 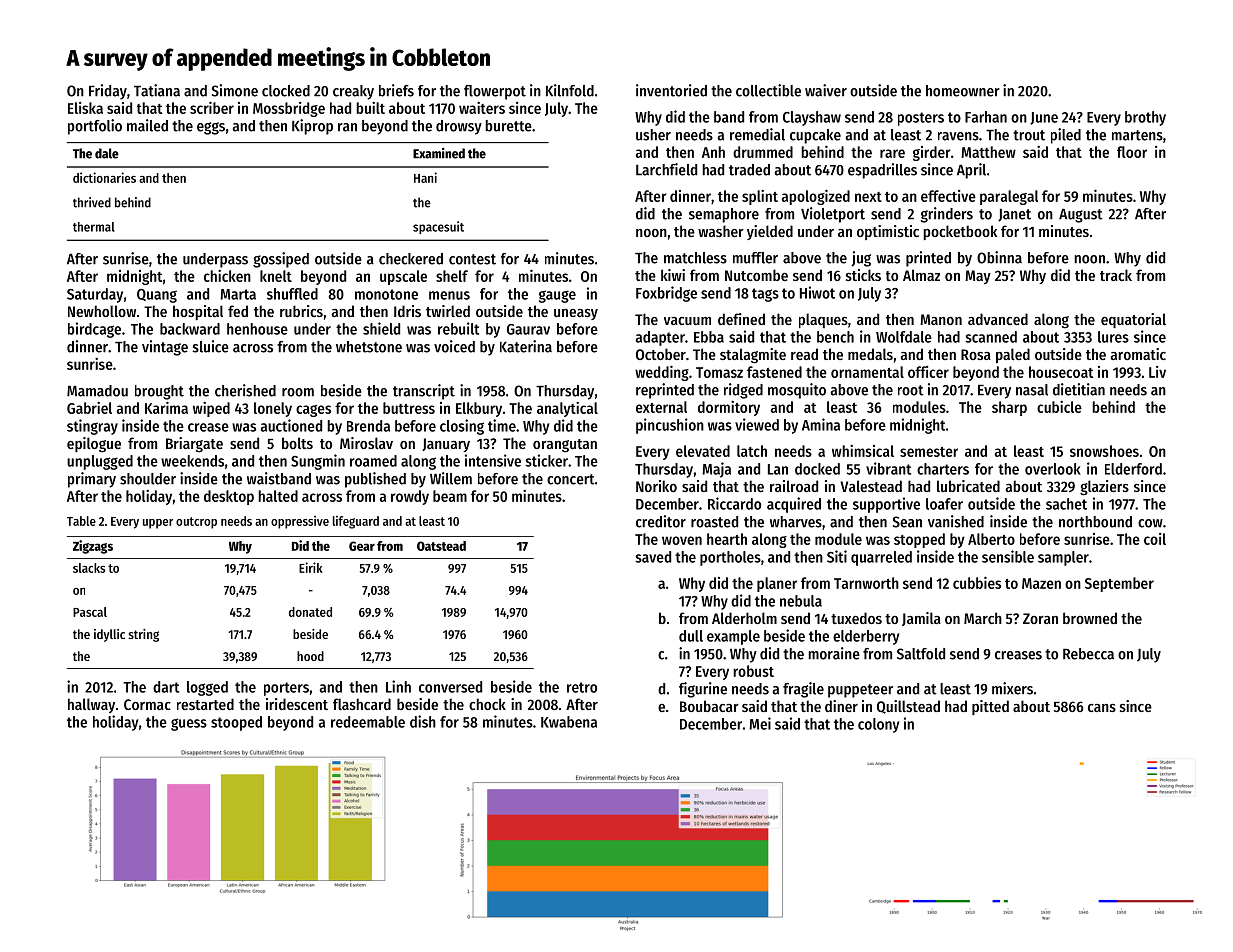 I want to click on Kiprop, so click(x=312, y=127).
